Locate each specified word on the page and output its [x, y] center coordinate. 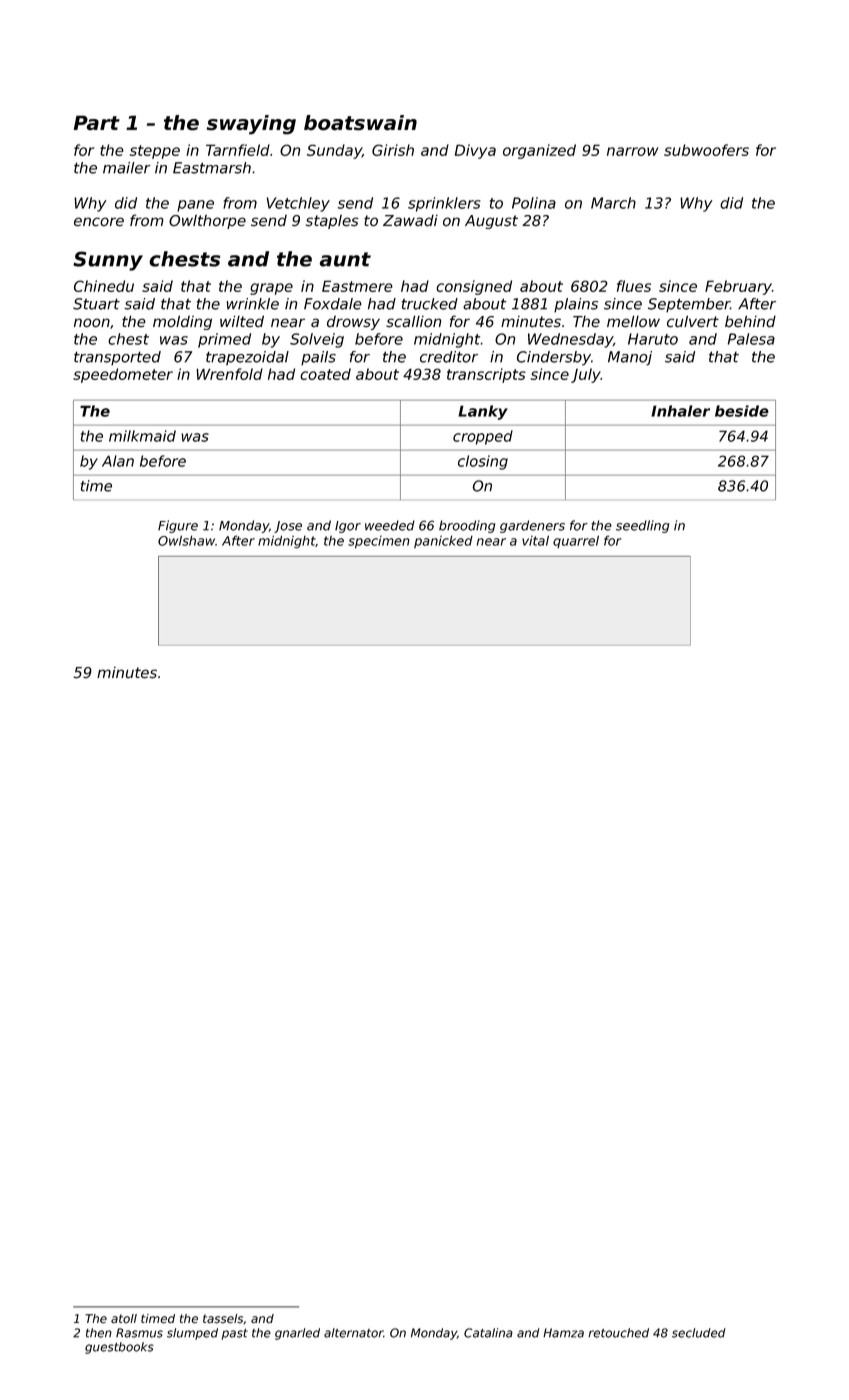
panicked [443, 541]
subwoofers [706, 150]
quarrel [576, 541]
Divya [475, 151]
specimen [379, 542]
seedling [642, 526]
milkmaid [142, 436]
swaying [251, 125]
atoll [124, 1319]
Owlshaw [186, 540]
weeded [390, 525]
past [235, 1334]
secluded [698, 1333]
